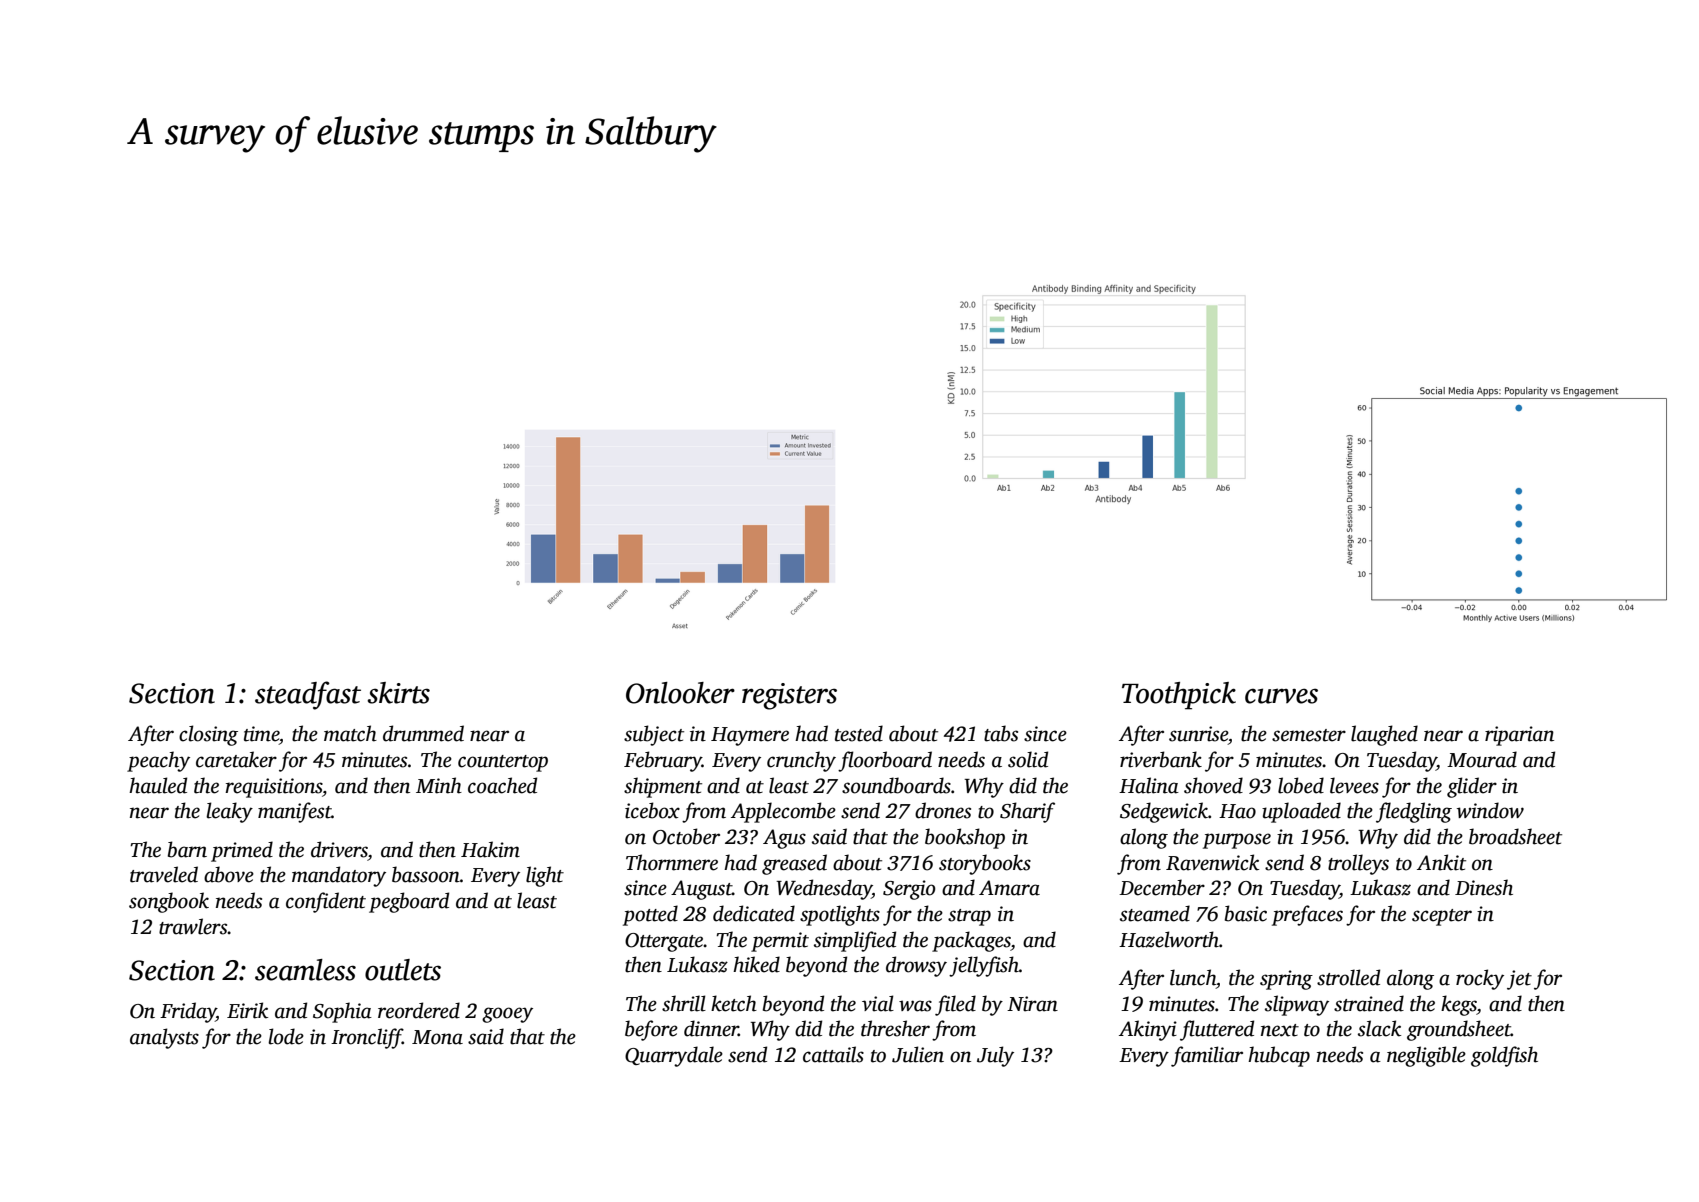  Describe the element at coordinates (885, 761) in the page. I see `floorboard` at that location.
